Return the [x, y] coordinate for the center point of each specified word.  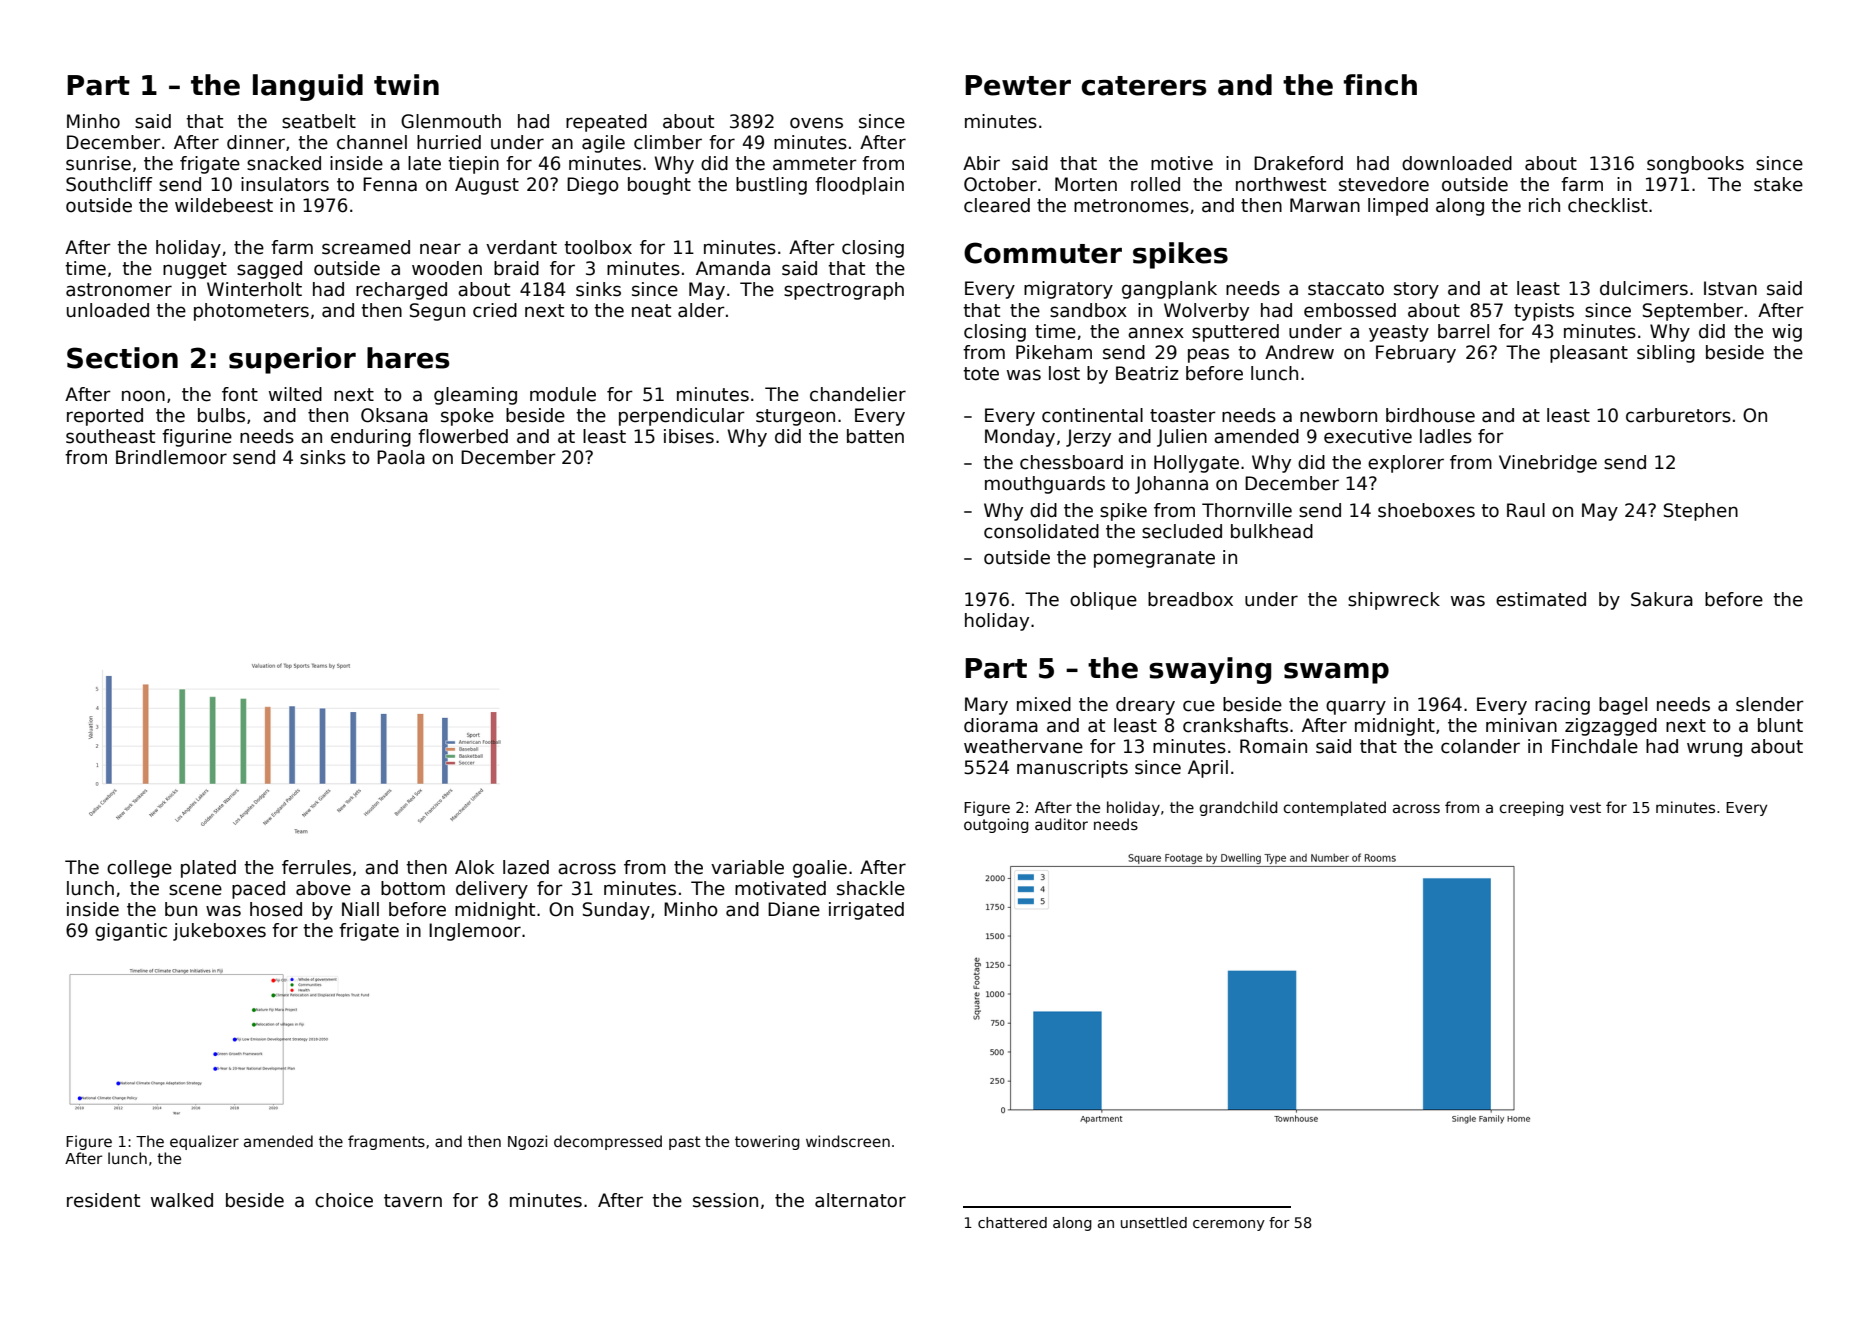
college [139, 869]
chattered [1012, 1222]
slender [1770, 704]
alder [701, 310]
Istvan [1730, 288]
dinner [256, 142]
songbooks [1695, 165]
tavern [413, 1201]
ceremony [1229, 1225]
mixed [1044, 704]
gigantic [131, 932]
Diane [794, 909]
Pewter [1018, 85]
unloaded [108, 310]
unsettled [1154, 1222]
